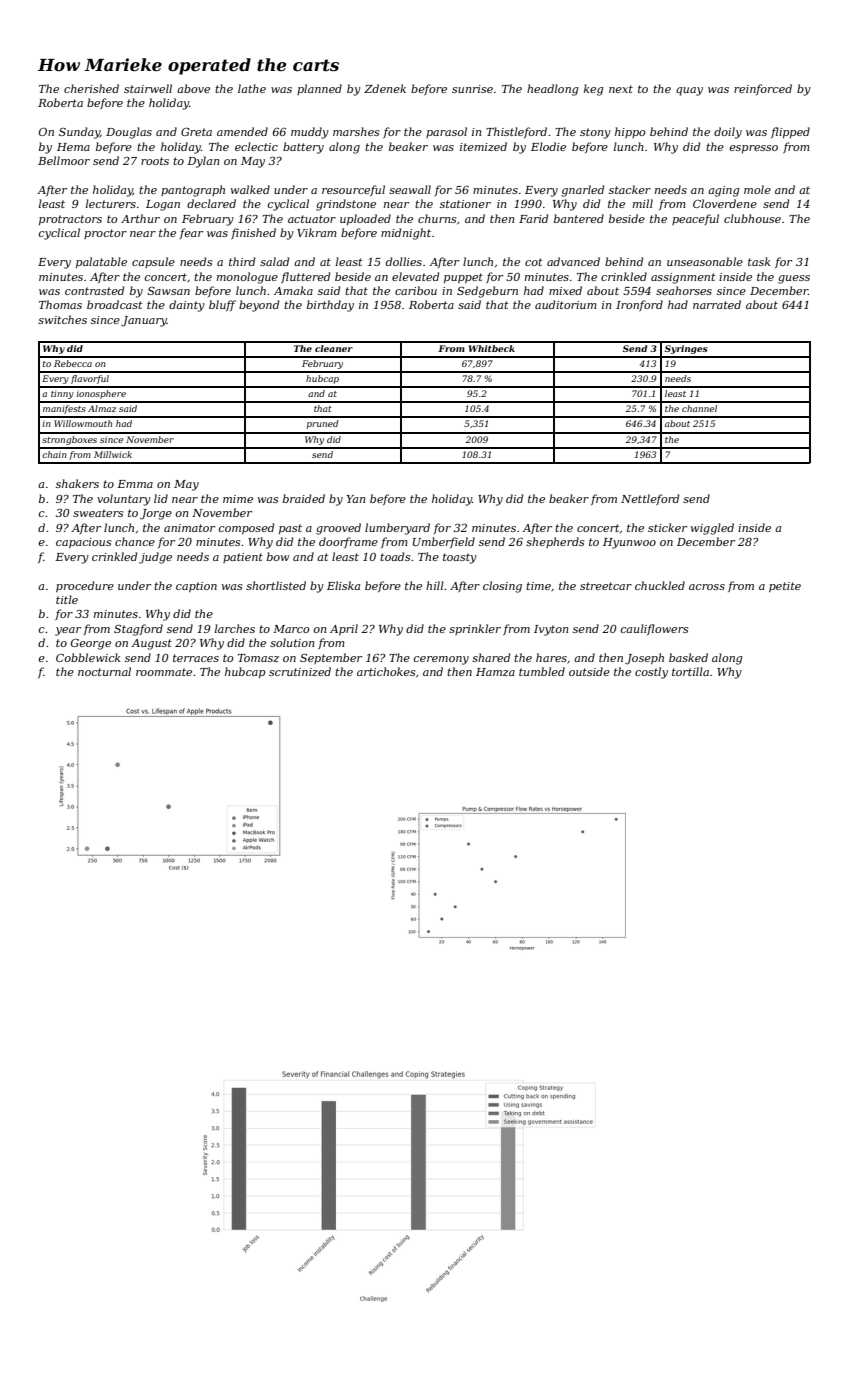 The width and height of the image is (849, 1400). Describe the element at coordinates (385, 88) in the image. I see `Zdenek` at that location.
